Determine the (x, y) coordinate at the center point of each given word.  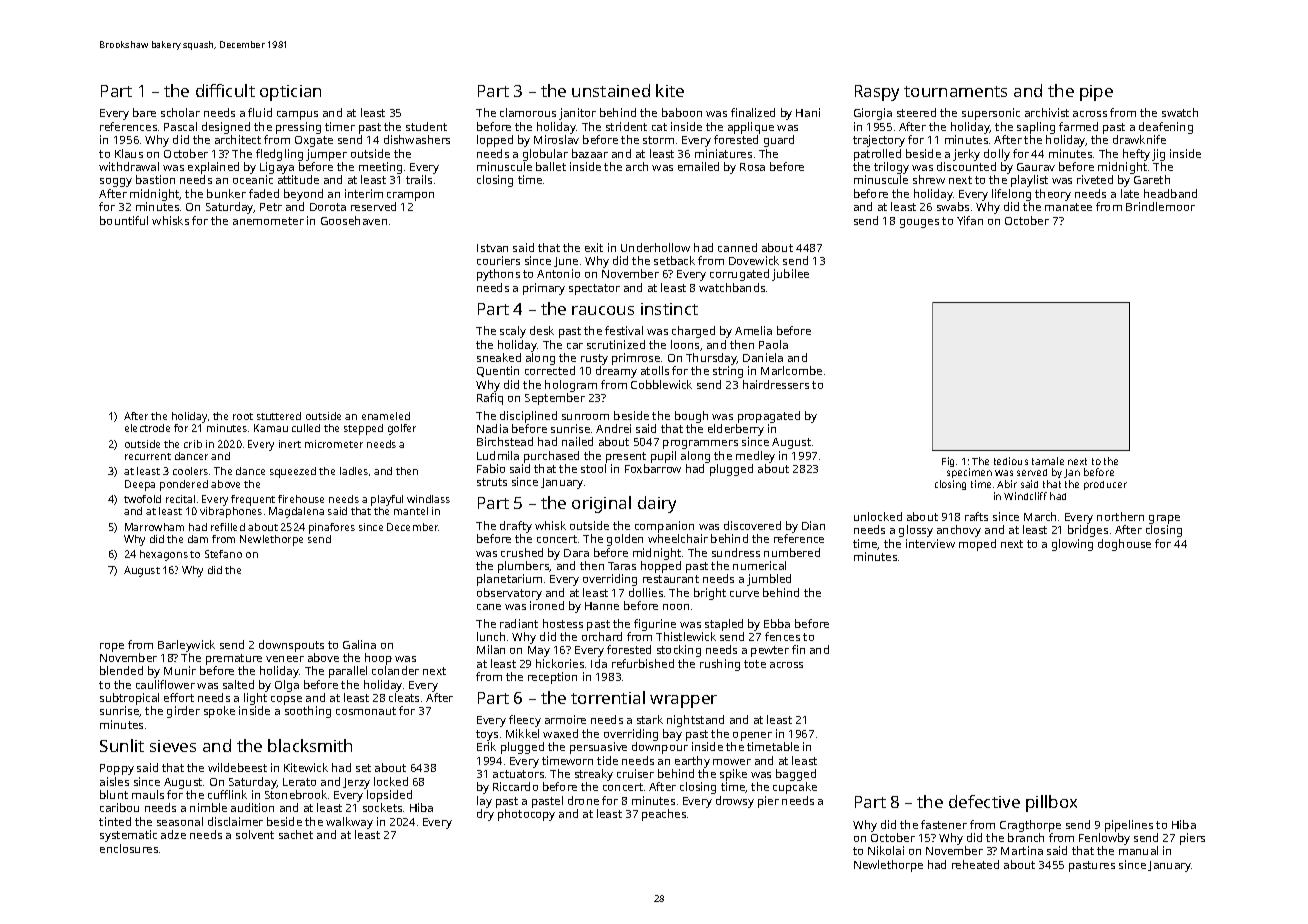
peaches (664, 815)
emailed (698, 166)
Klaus (129, 153)
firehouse (301, 499)
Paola (773, 344)
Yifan (970, 220)
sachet (296, 834)
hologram (571, 386)
